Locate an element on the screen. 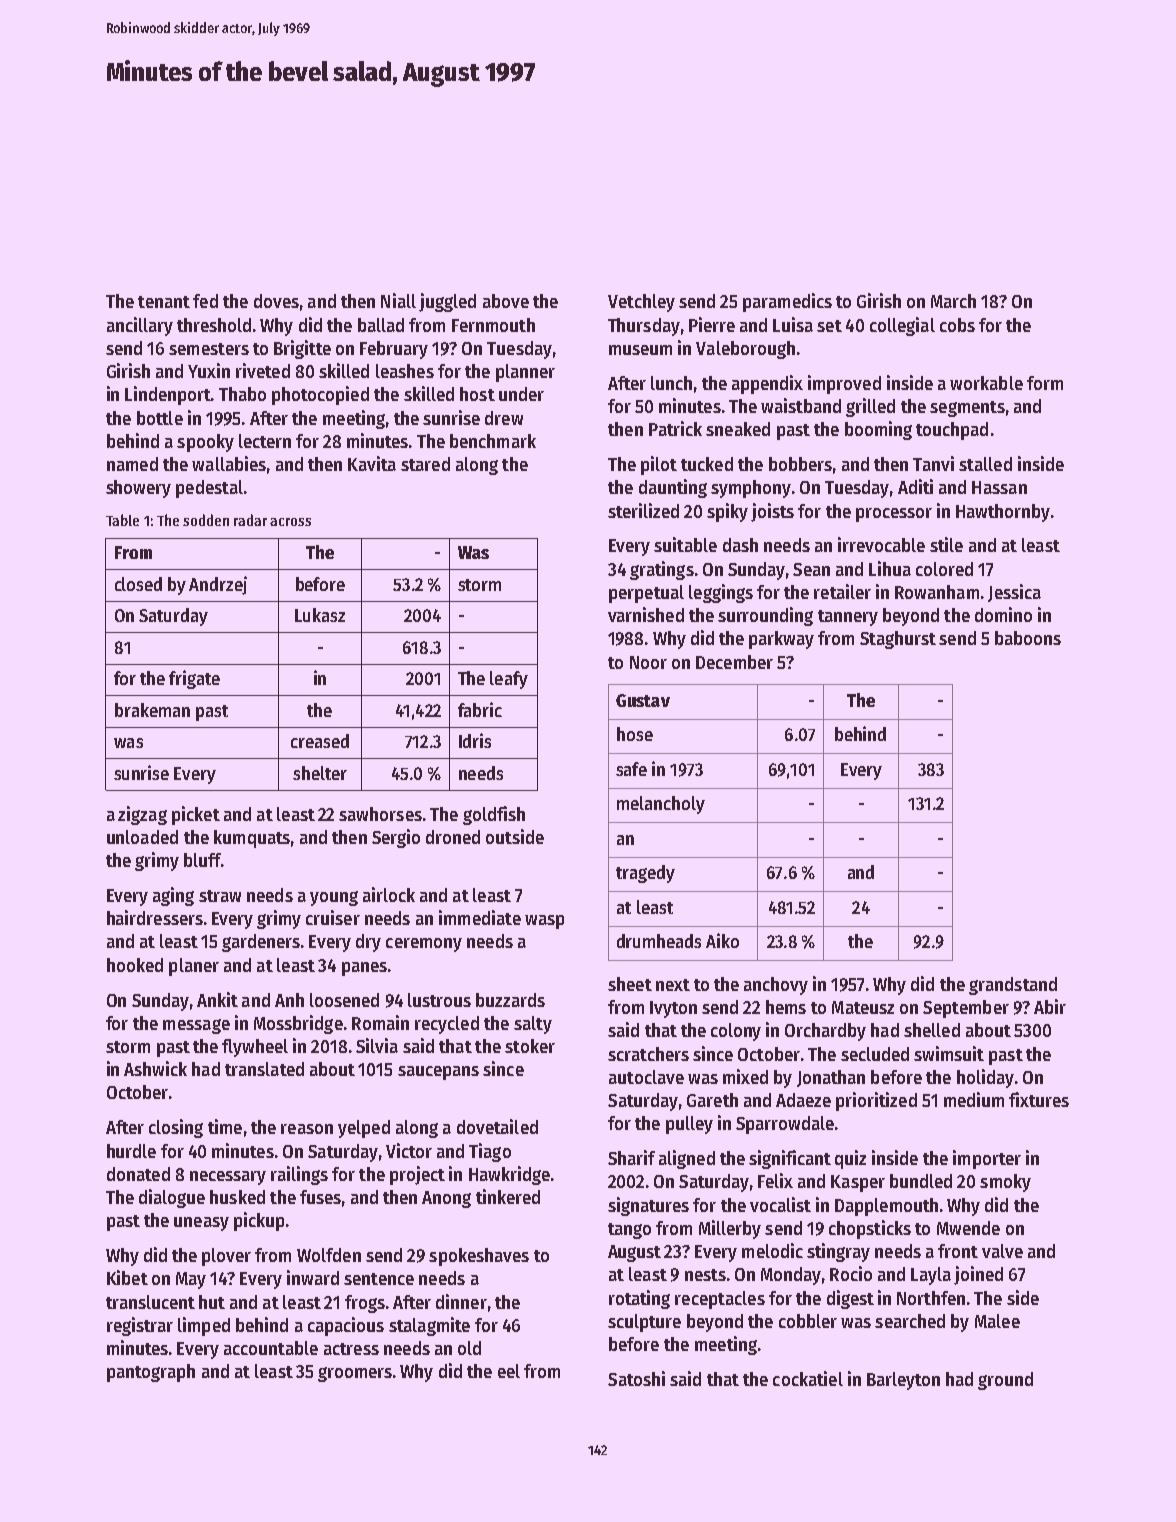 The image size is (1176, 1522). safe is located at coordinates (631, 769).
